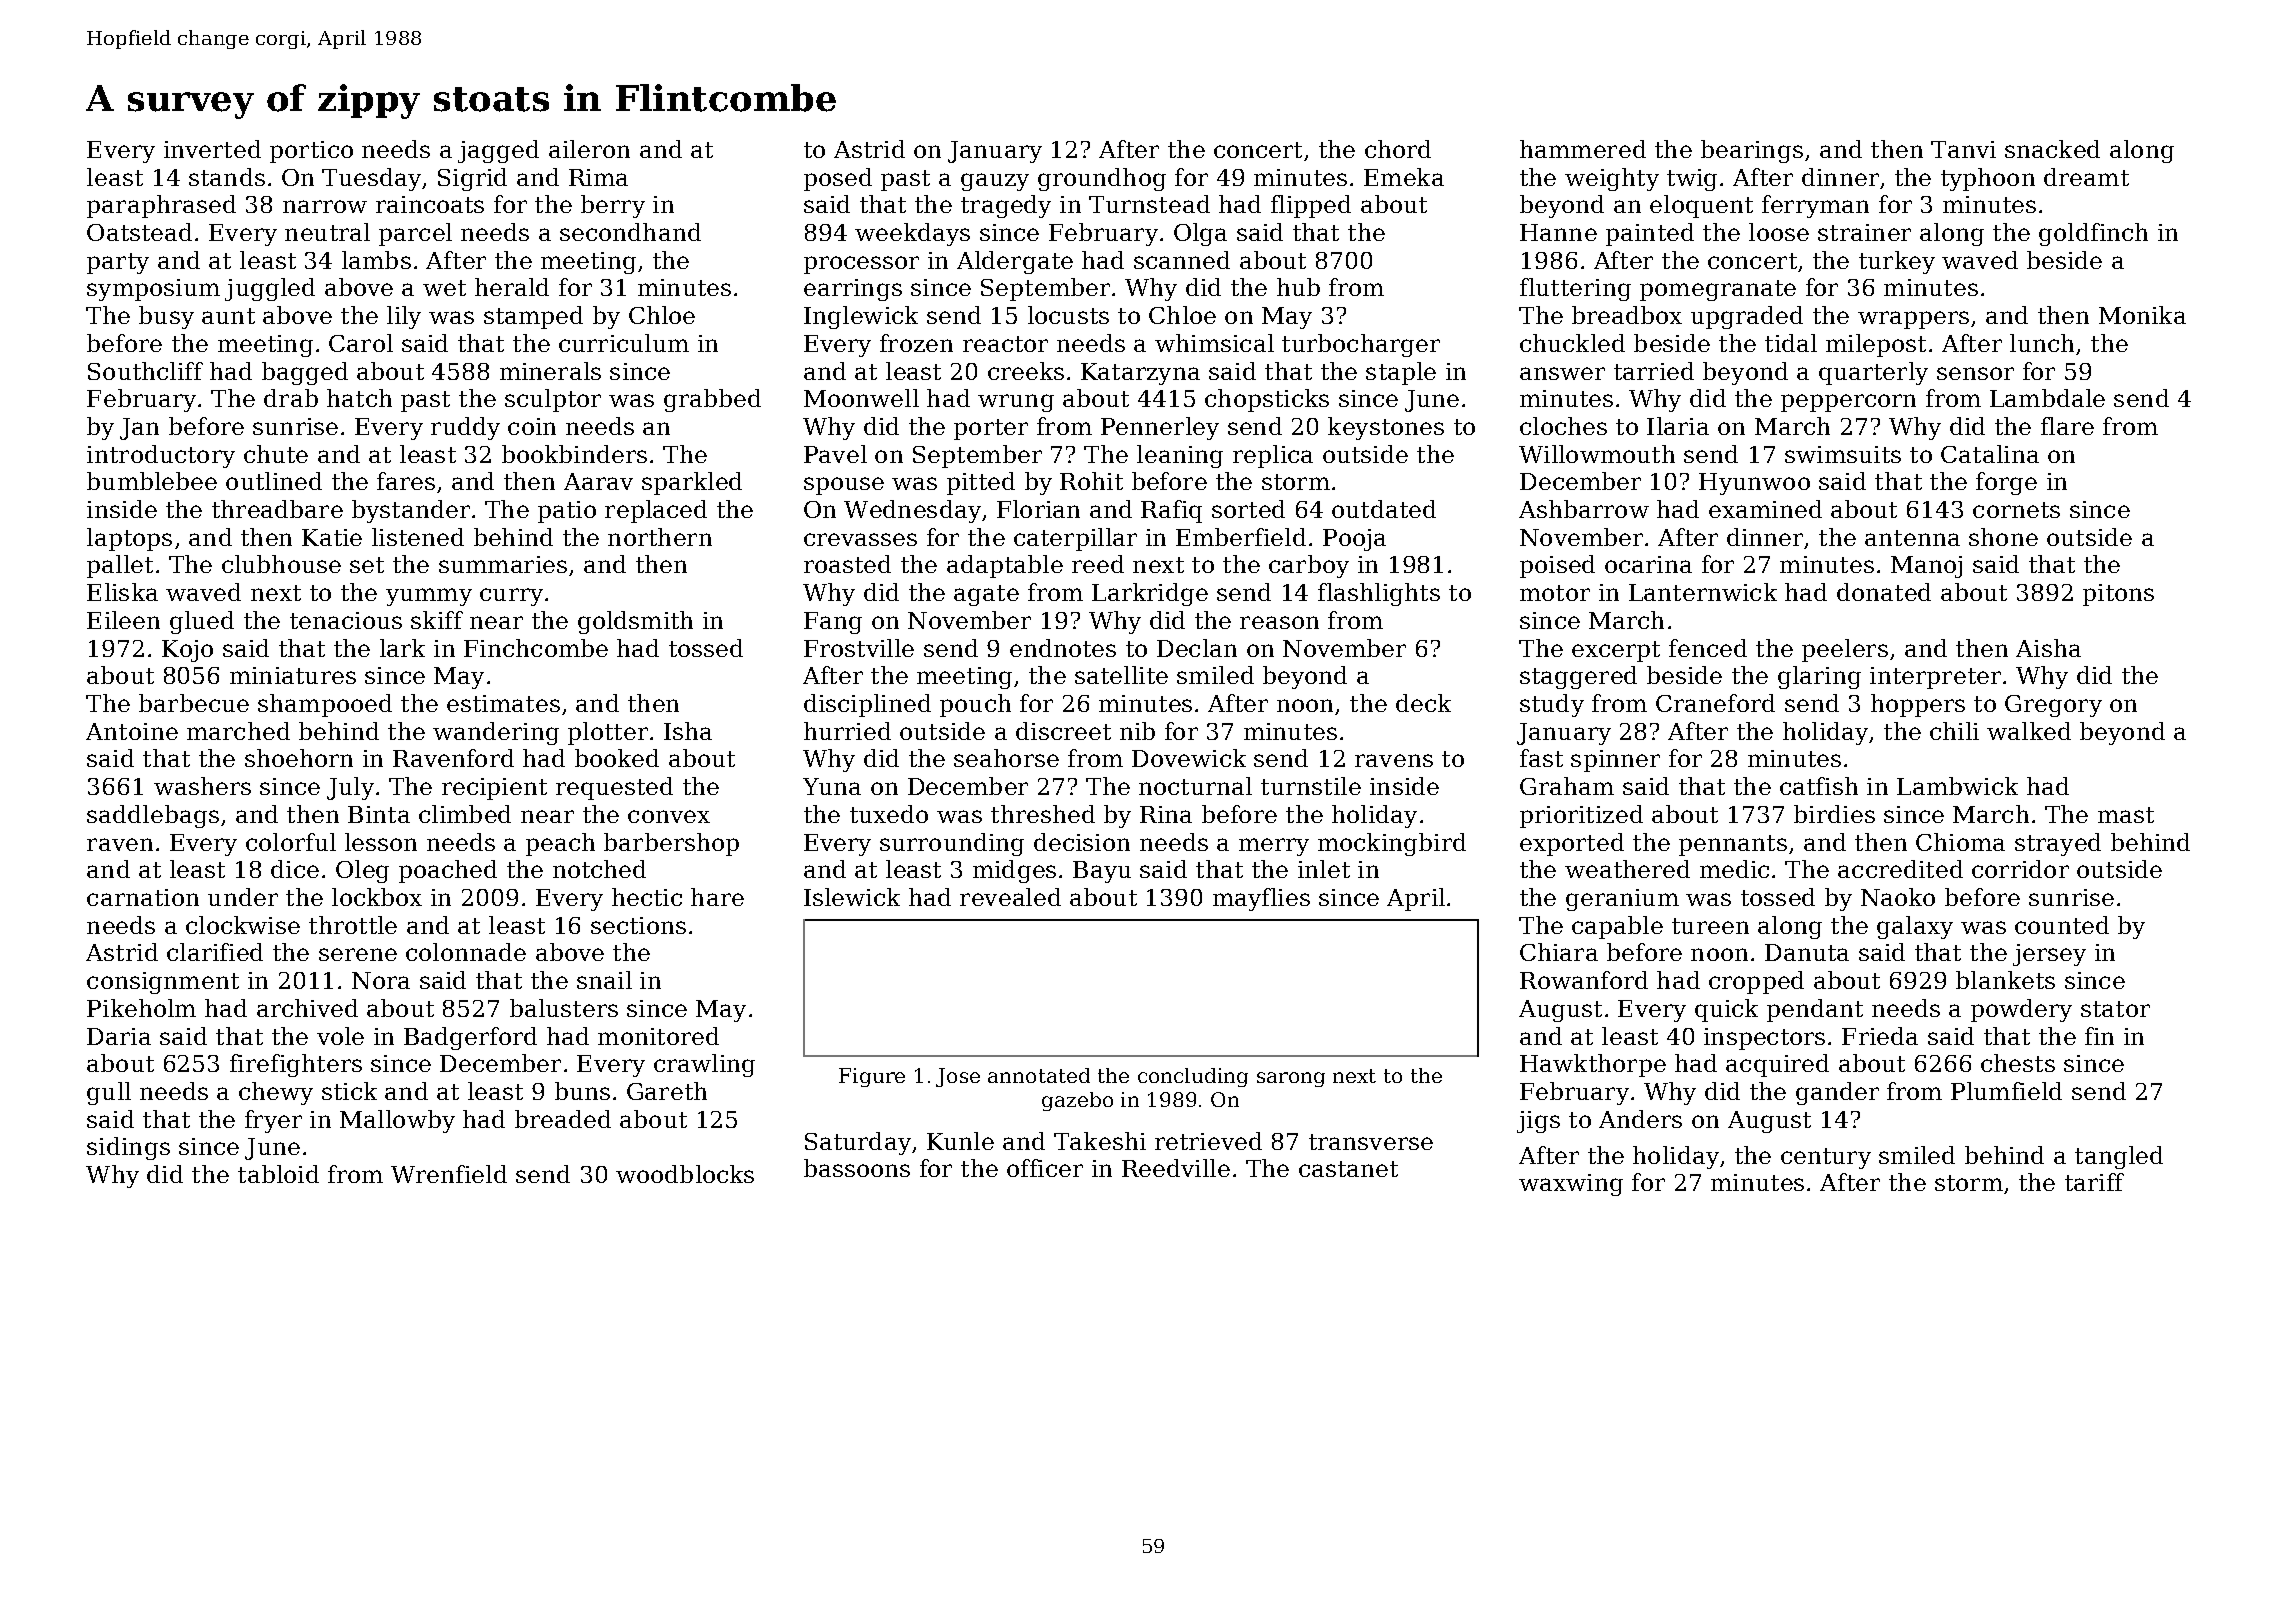 This screenshot has width=2282, height=1614. I want to click on booked, so click(617, 758).
